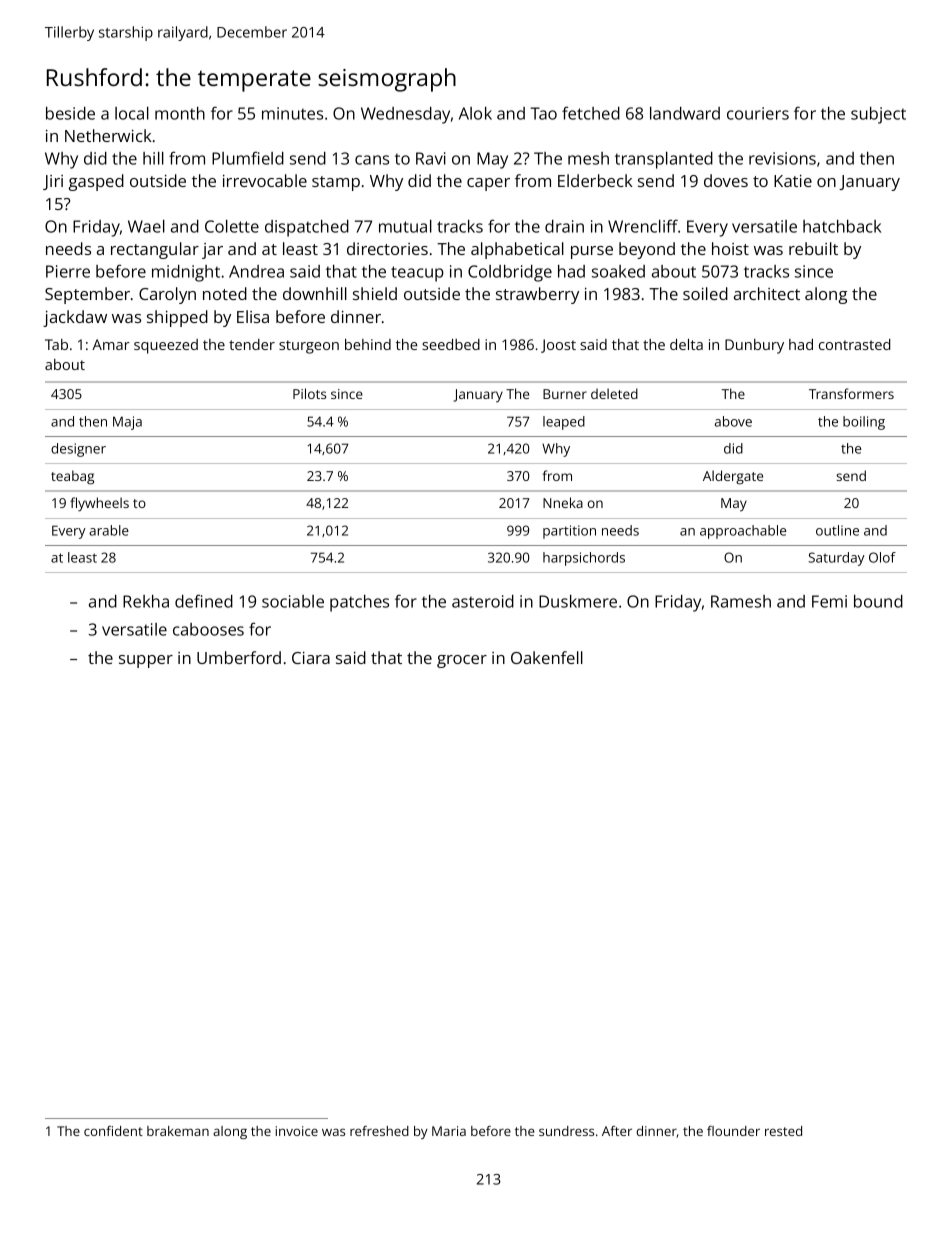 The image size is (952, 1233). What do you see at coordinates (311, 658) in the document?
I see `Ciara` at bounding box center [311, 658].
